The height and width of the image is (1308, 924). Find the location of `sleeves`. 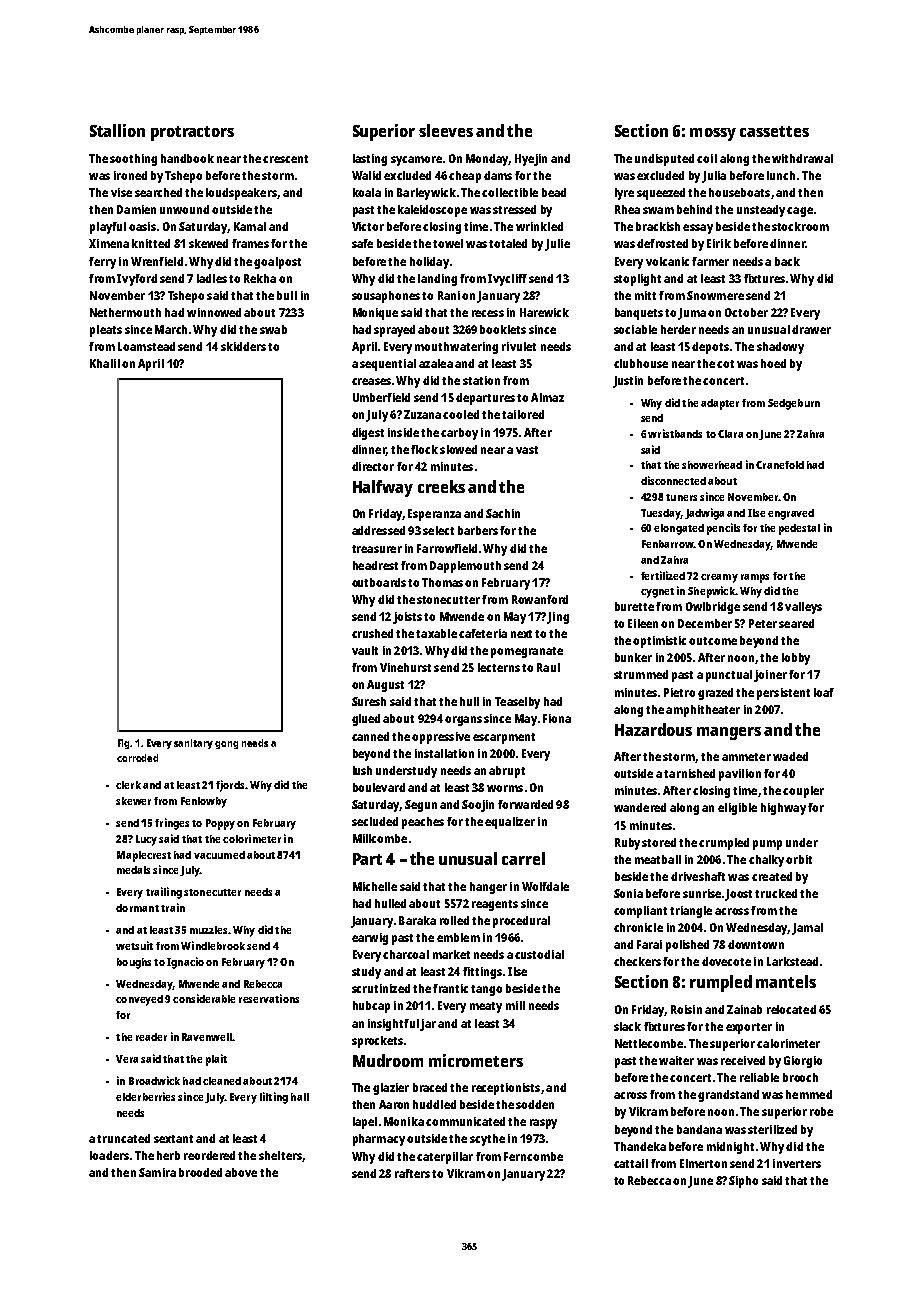

sleeves is located at coordinates (446, 130).
